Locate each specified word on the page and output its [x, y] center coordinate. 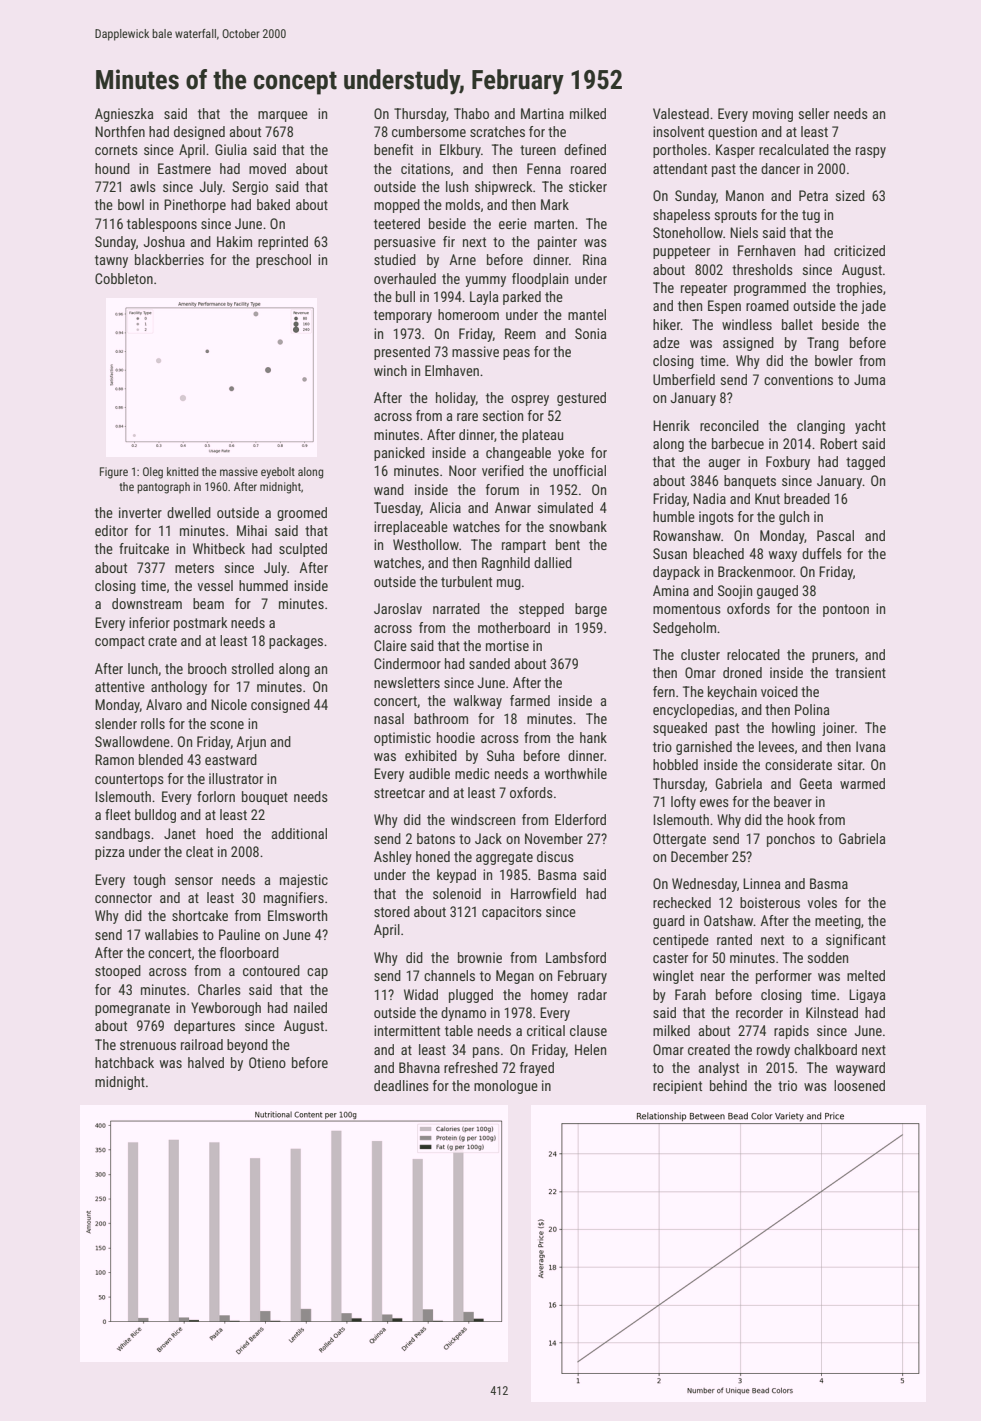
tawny [111, 261]
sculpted [303, 550]
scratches [497, 131]
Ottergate [679, 840]
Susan [670, 553]
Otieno [267, 1062]
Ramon [114, 759]
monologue [506, 1087]
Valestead [681, 113]
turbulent [466, 581]
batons [436, 838]
